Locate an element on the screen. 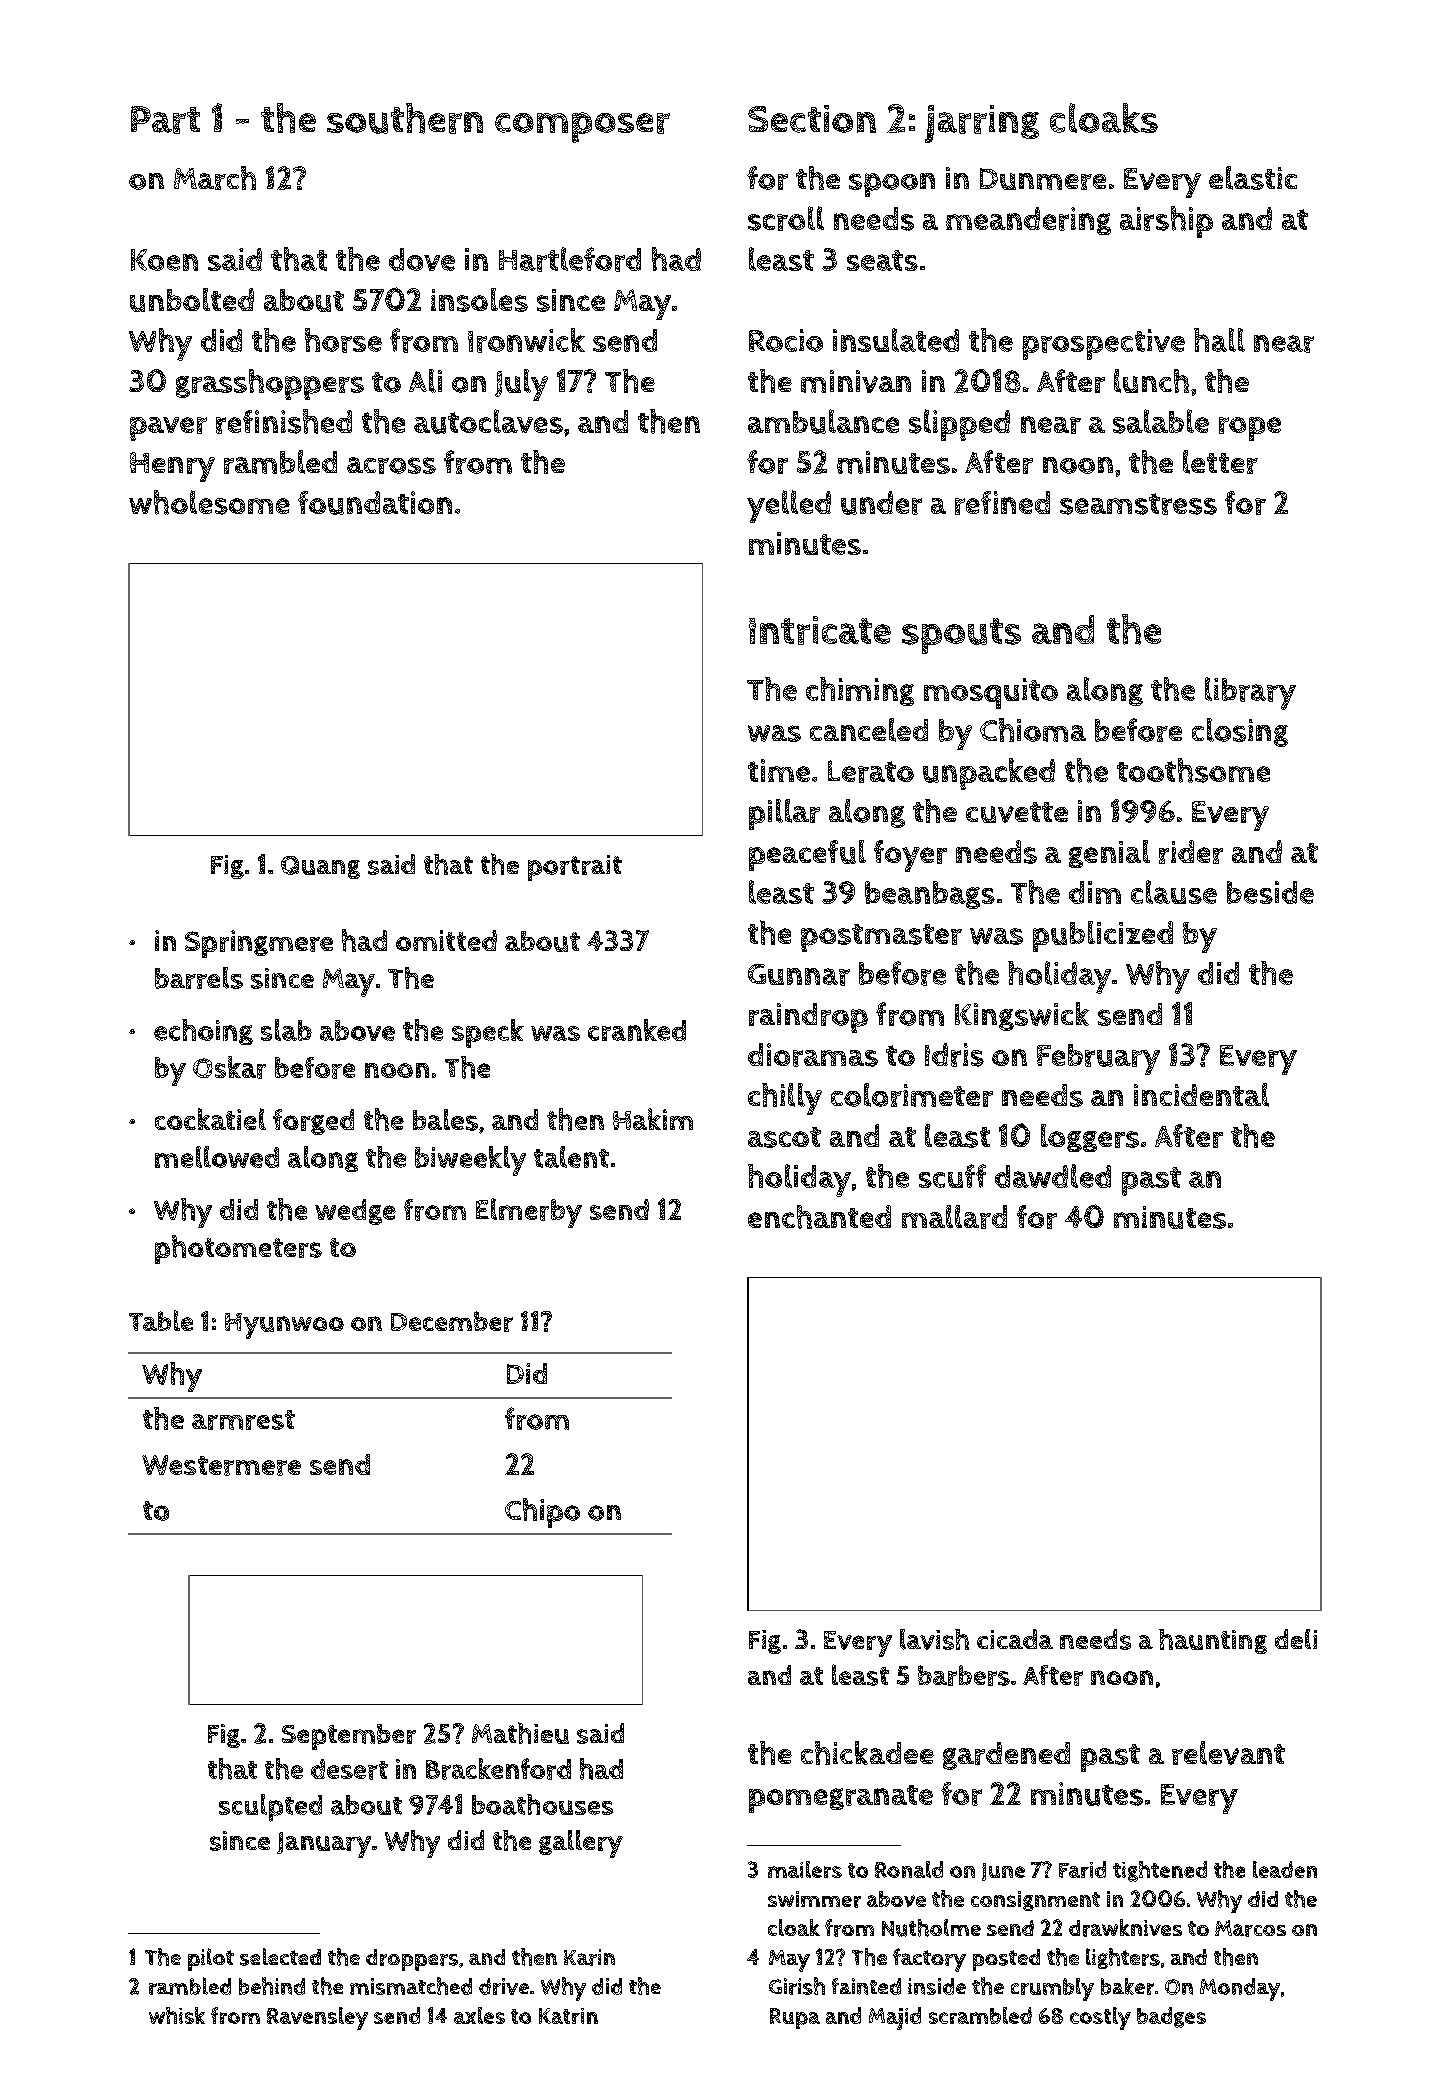 The height and width of the screenshot is (2100, 1450). enchanted is located at coordinates (819, 1217).
